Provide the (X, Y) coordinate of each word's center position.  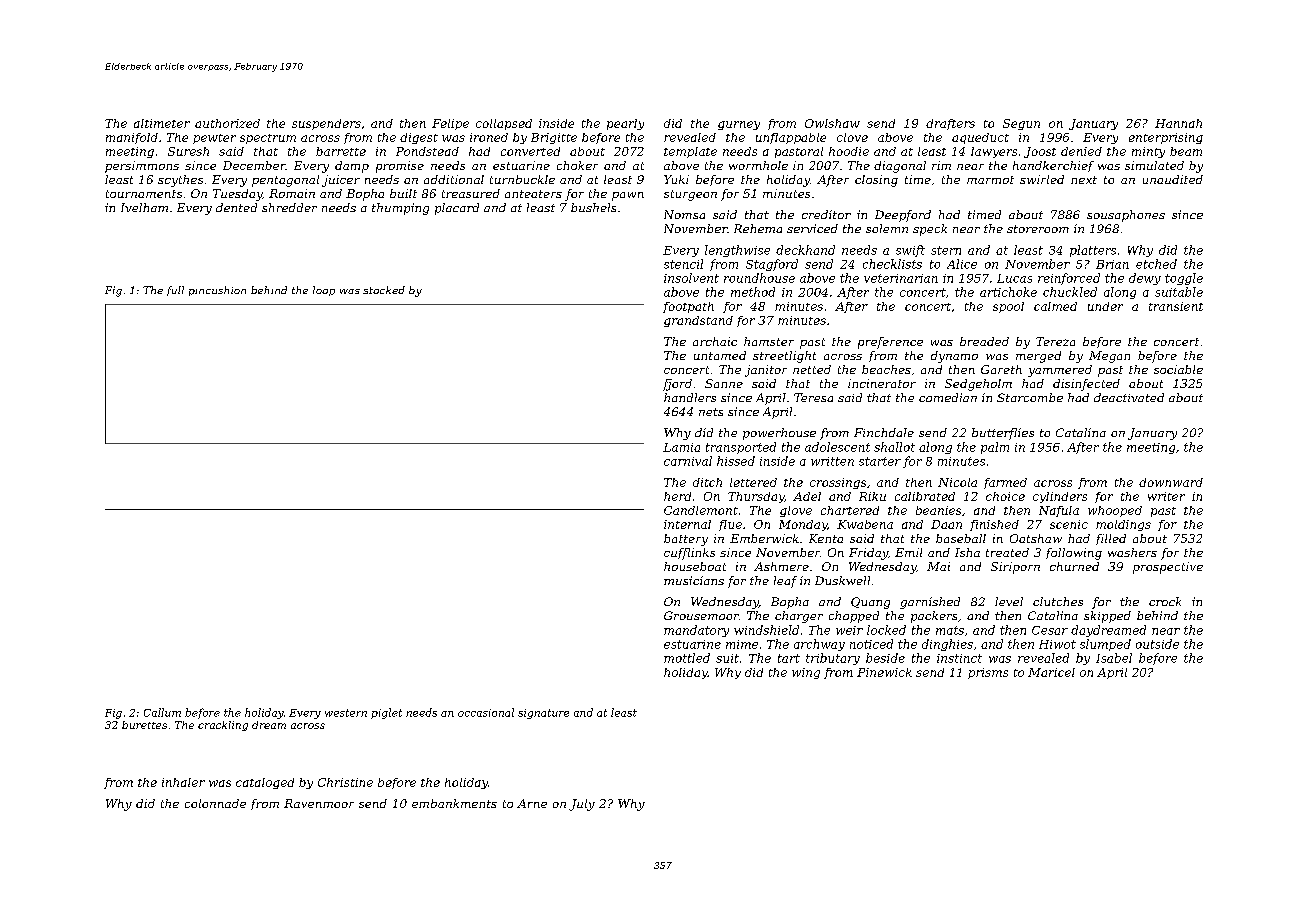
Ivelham (144, 207)
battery (686, 540)
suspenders (326, 124)
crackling (223, 726)
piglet (386, 713)
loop (324, 291)
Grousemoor (701, 615)
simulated (1154, 165)
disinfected (1086, 385)
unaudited (1173, 179)
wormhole (758, 165)
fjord (677, 385)
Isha (967, 552)
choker (577, 165)
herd (677, 496)
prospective (1168, 568)
